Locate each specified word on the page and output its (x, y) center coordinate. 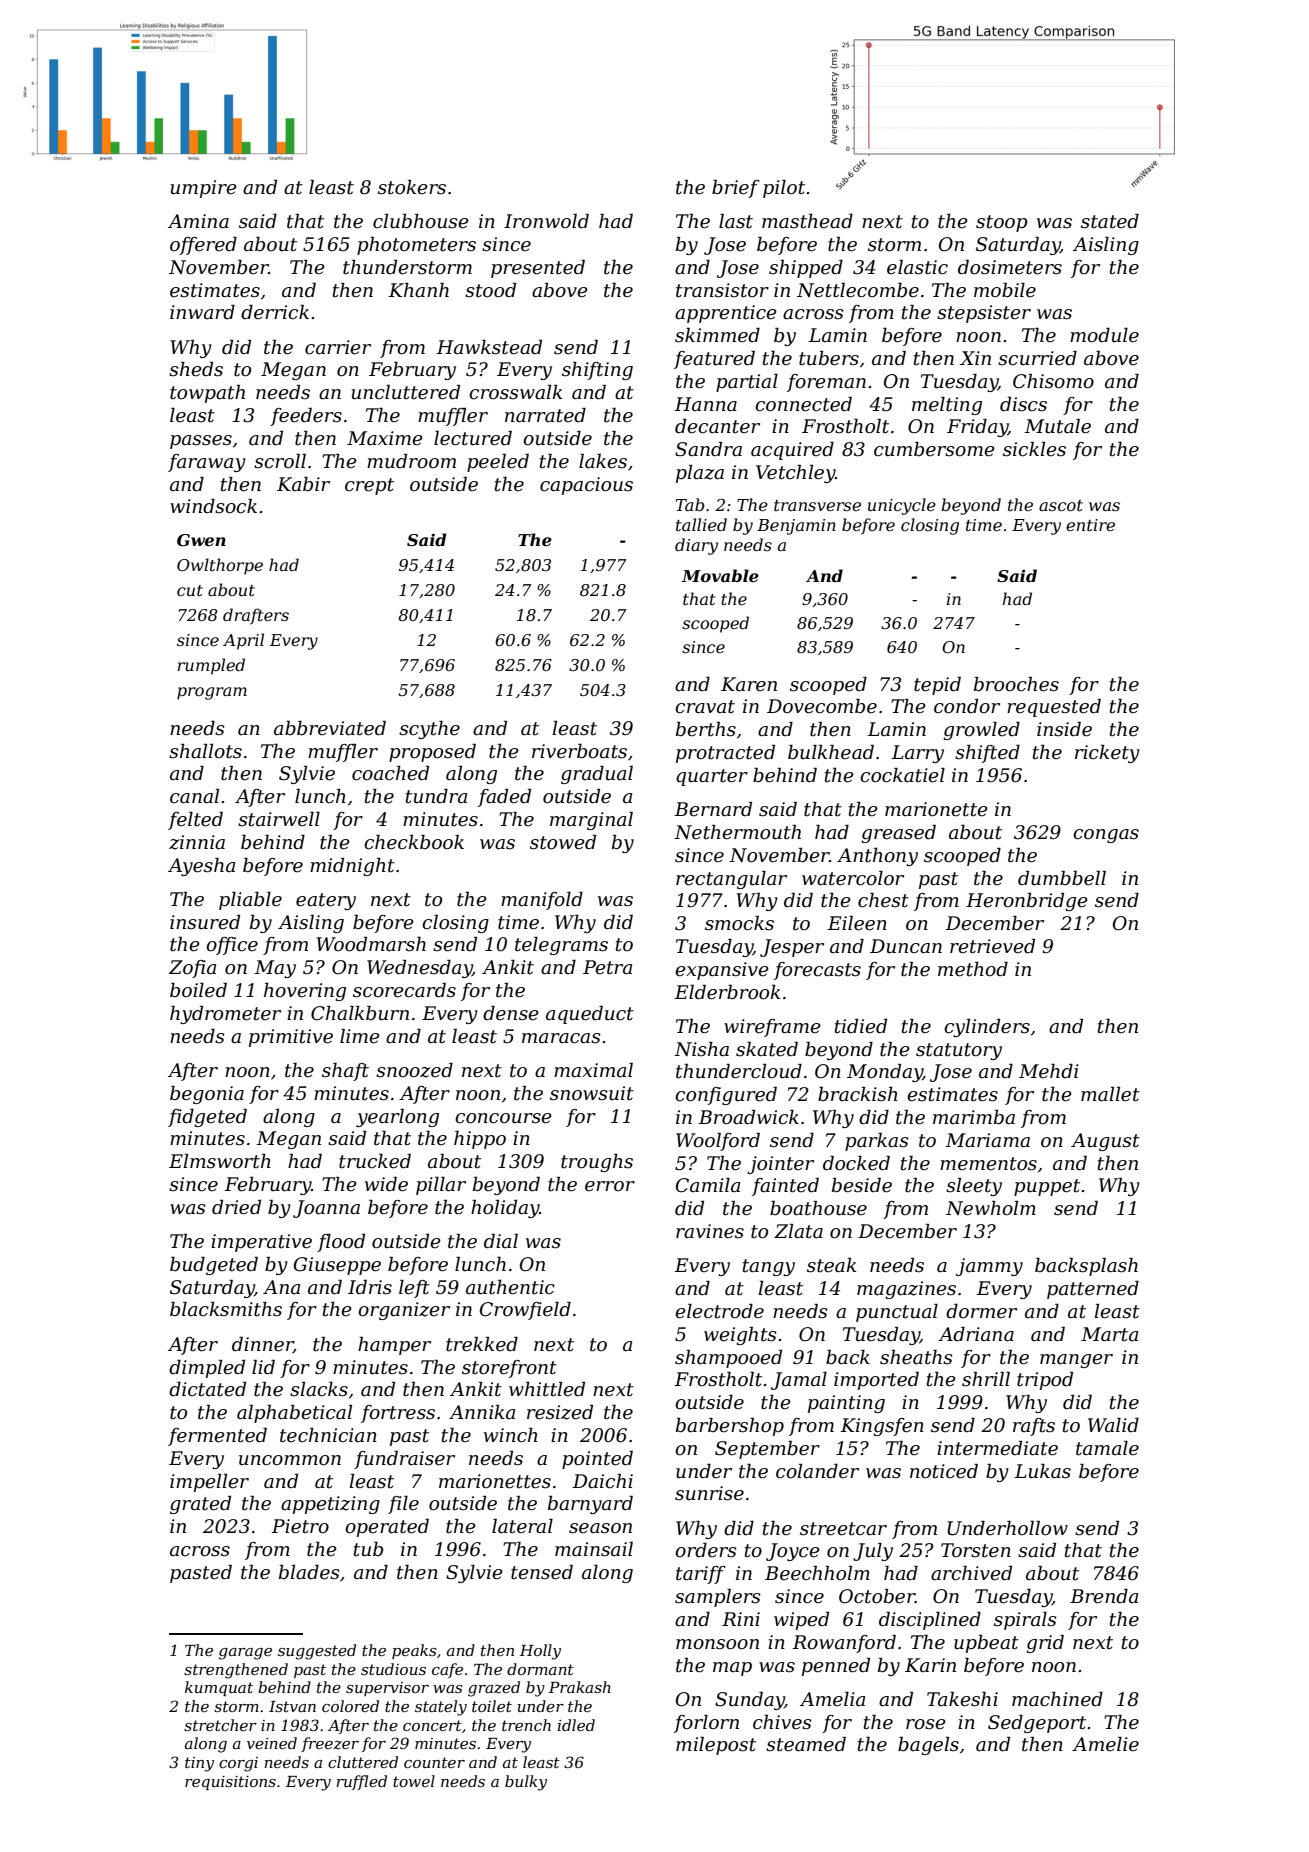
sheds (196, 369)
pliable (250, 901)
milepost (716, 1746)
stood (490, 290)
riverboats (579, 751)
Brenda (1104, 1596)
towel (414, 1781)
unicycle (902, 506)
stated (1110, 221)
